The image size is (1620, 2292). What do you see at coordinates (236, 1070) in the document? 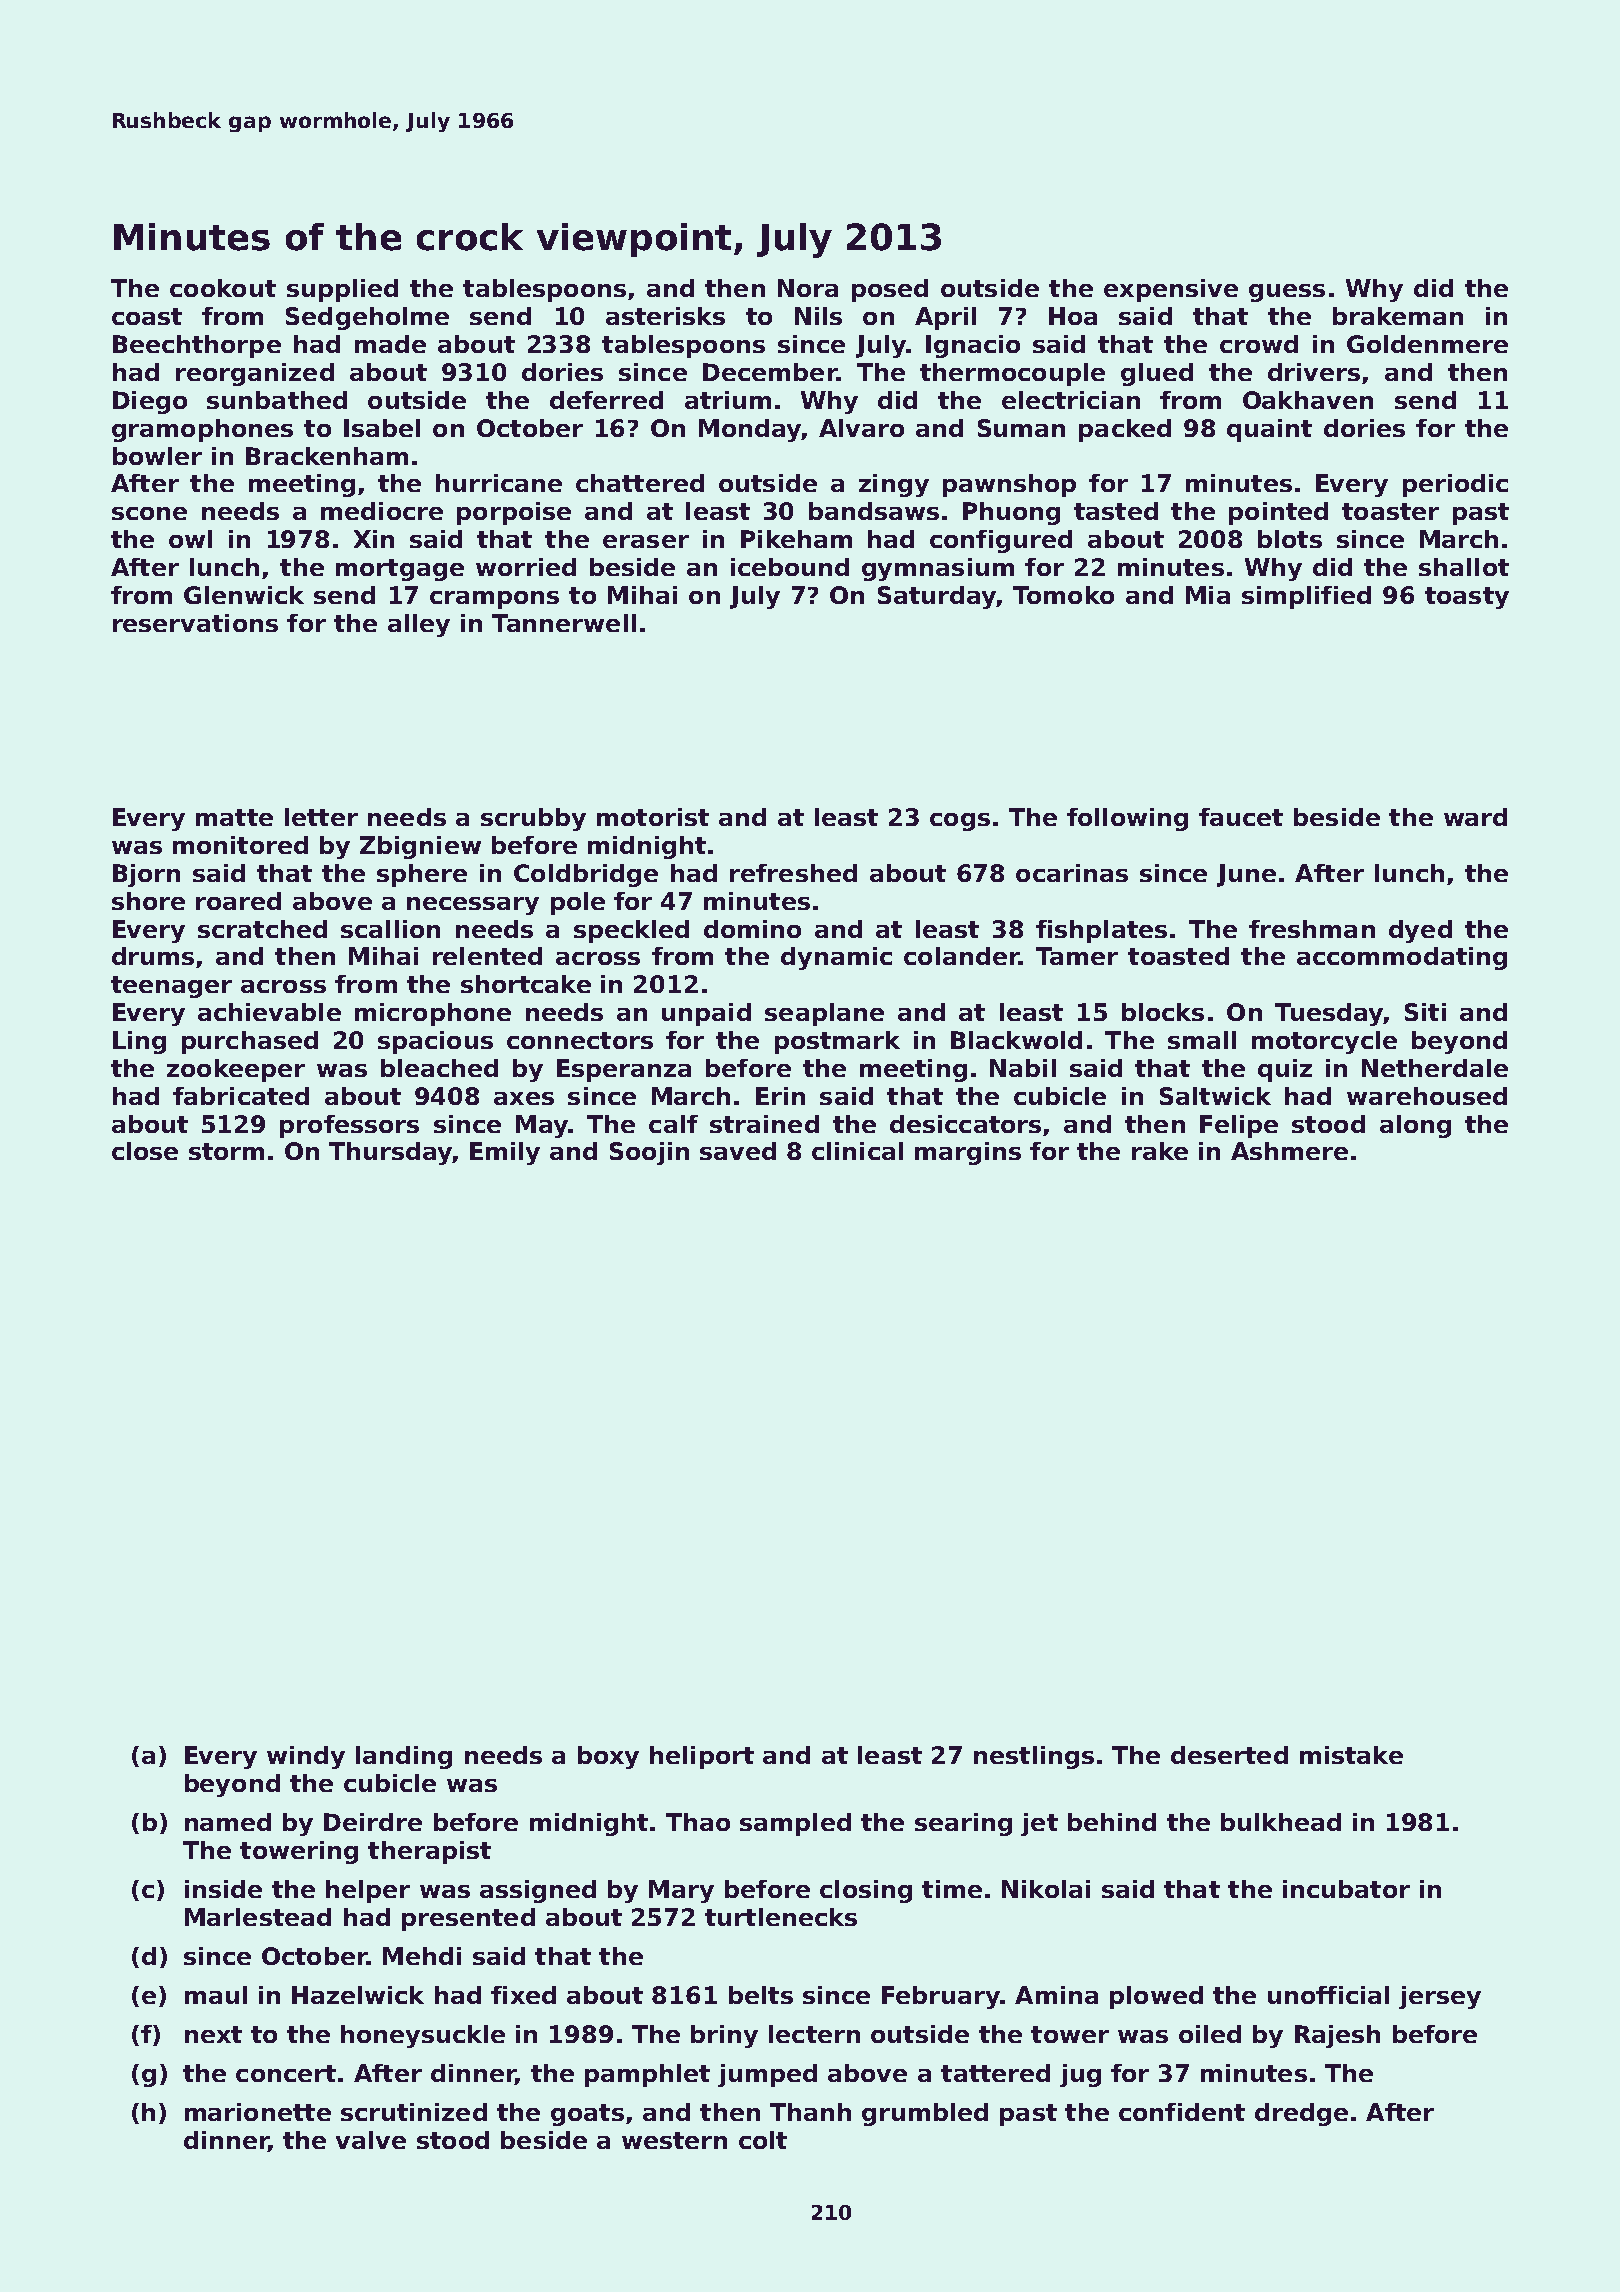
I see `zookeeper` at bounding box center [236, 1070].
